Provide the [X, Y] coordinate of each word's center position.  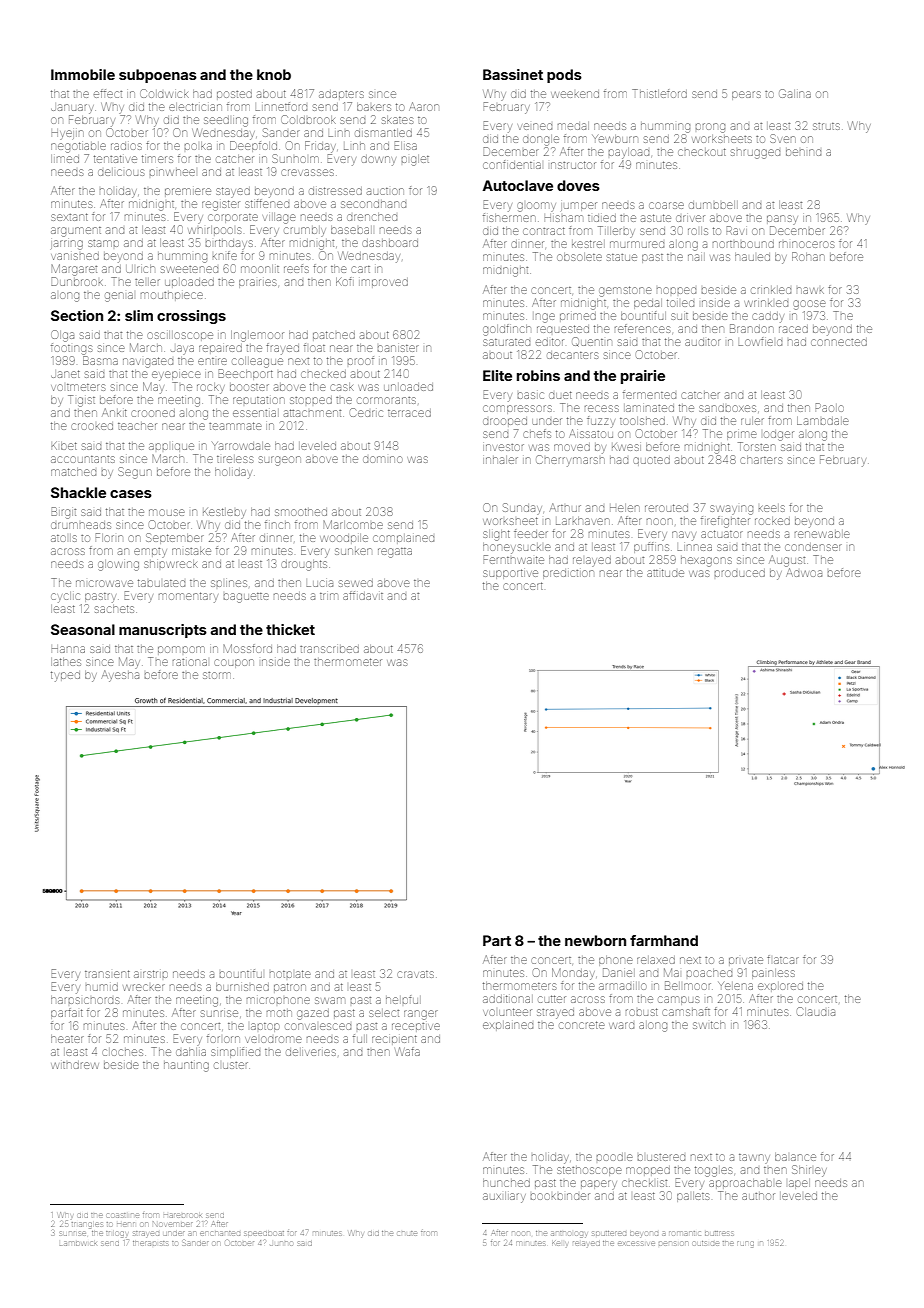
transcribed [329, 649]
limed [65, 159]
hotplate [290, 974]
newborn [595, 940]
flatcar [783, 959]
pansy [782, 220]
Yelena [735, 986]
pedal [648, 304]
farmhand [664, 940]
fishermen [509, 217]
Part [497, 940]
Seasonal [83, 629]
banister [398, 348]
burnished [242, 987]
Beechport [245, 374]
